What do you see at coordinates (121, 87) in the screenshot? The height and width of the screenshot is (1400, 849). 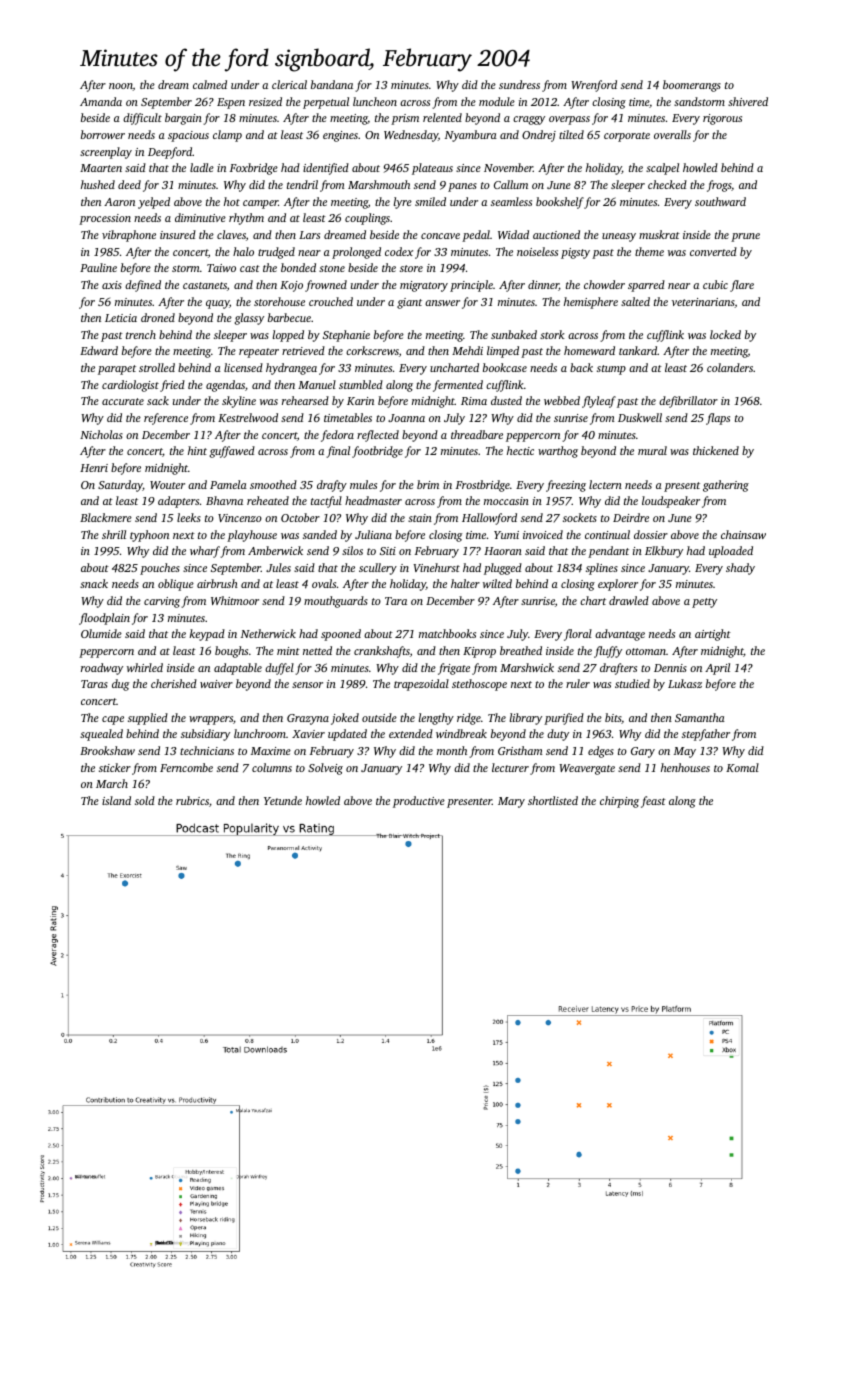 I see `noon` at bounding box center [121, 87].
